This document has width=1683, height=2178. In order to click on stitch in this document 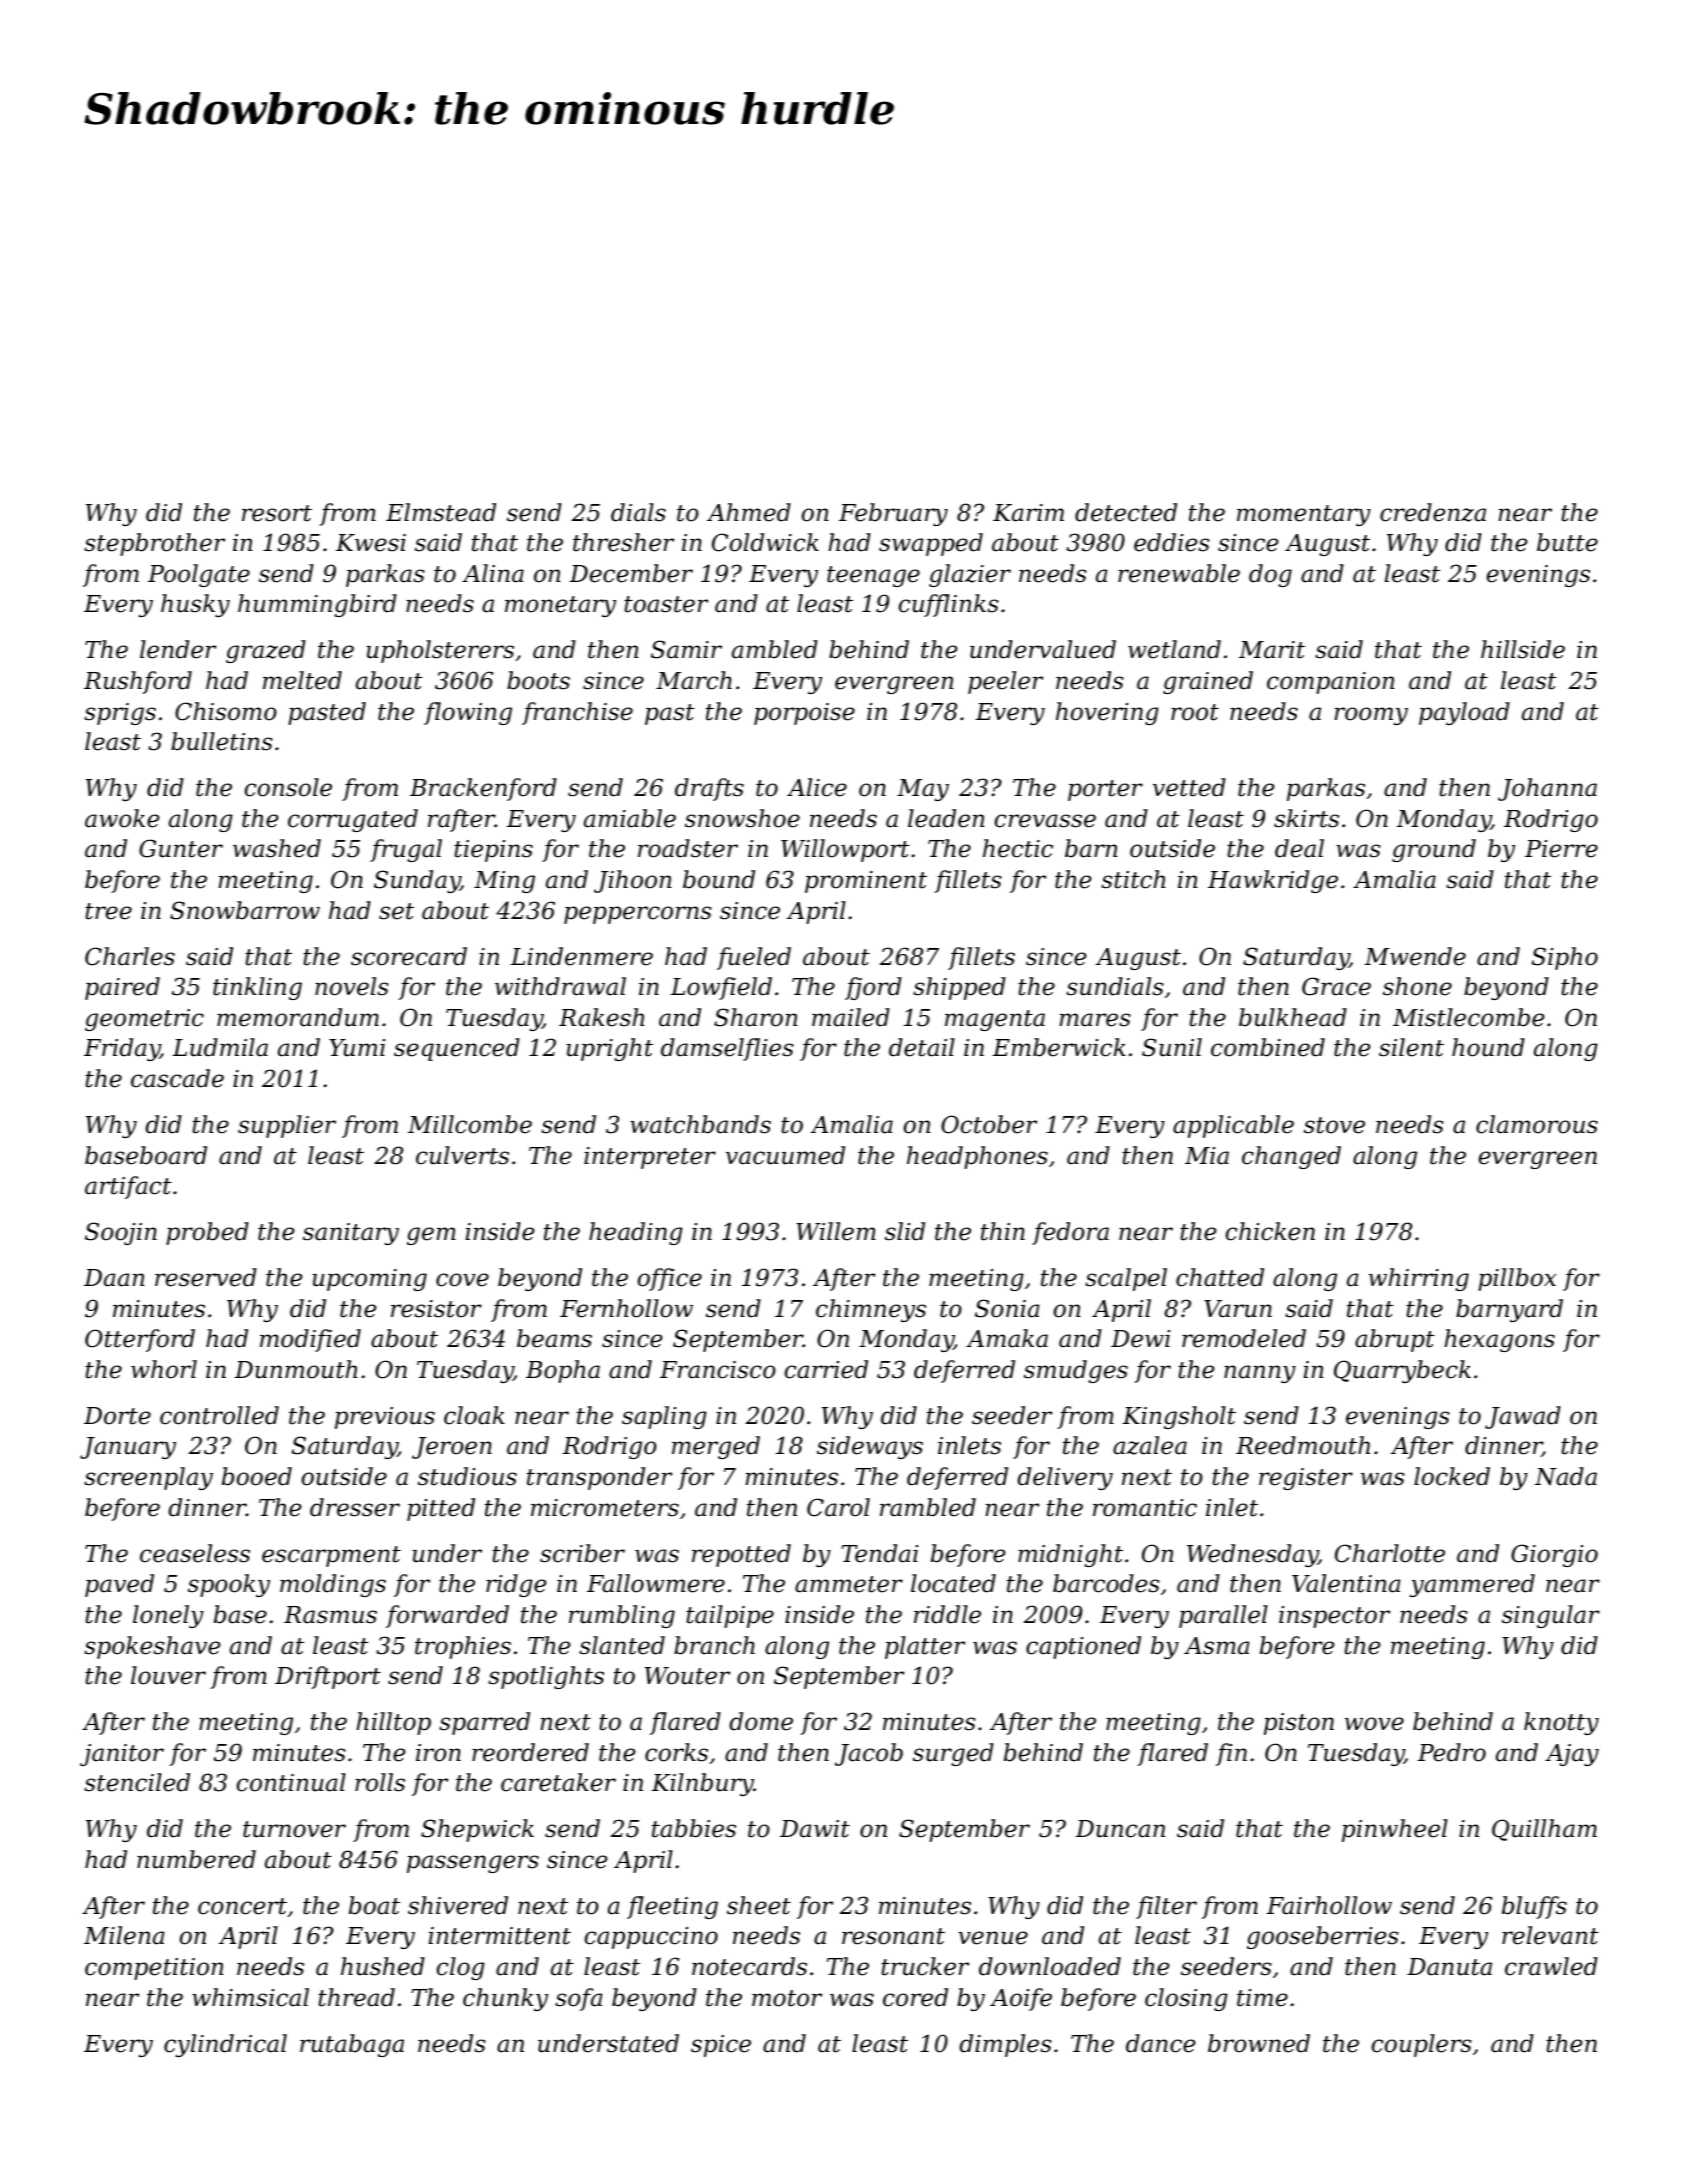, I will do `click(1133, 879)`.
